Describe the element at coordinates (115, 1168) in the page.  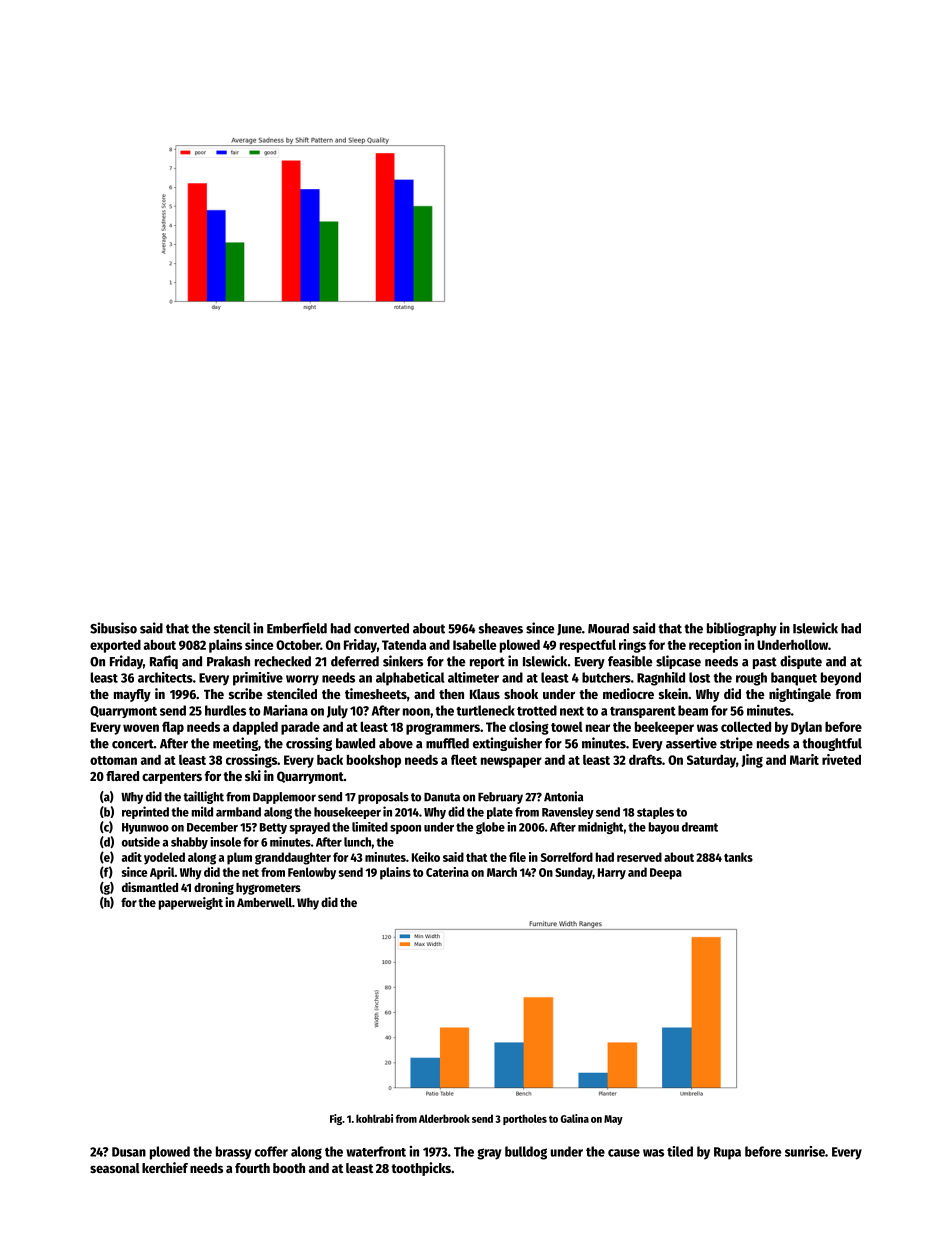
I see `seasonal` at that location.
